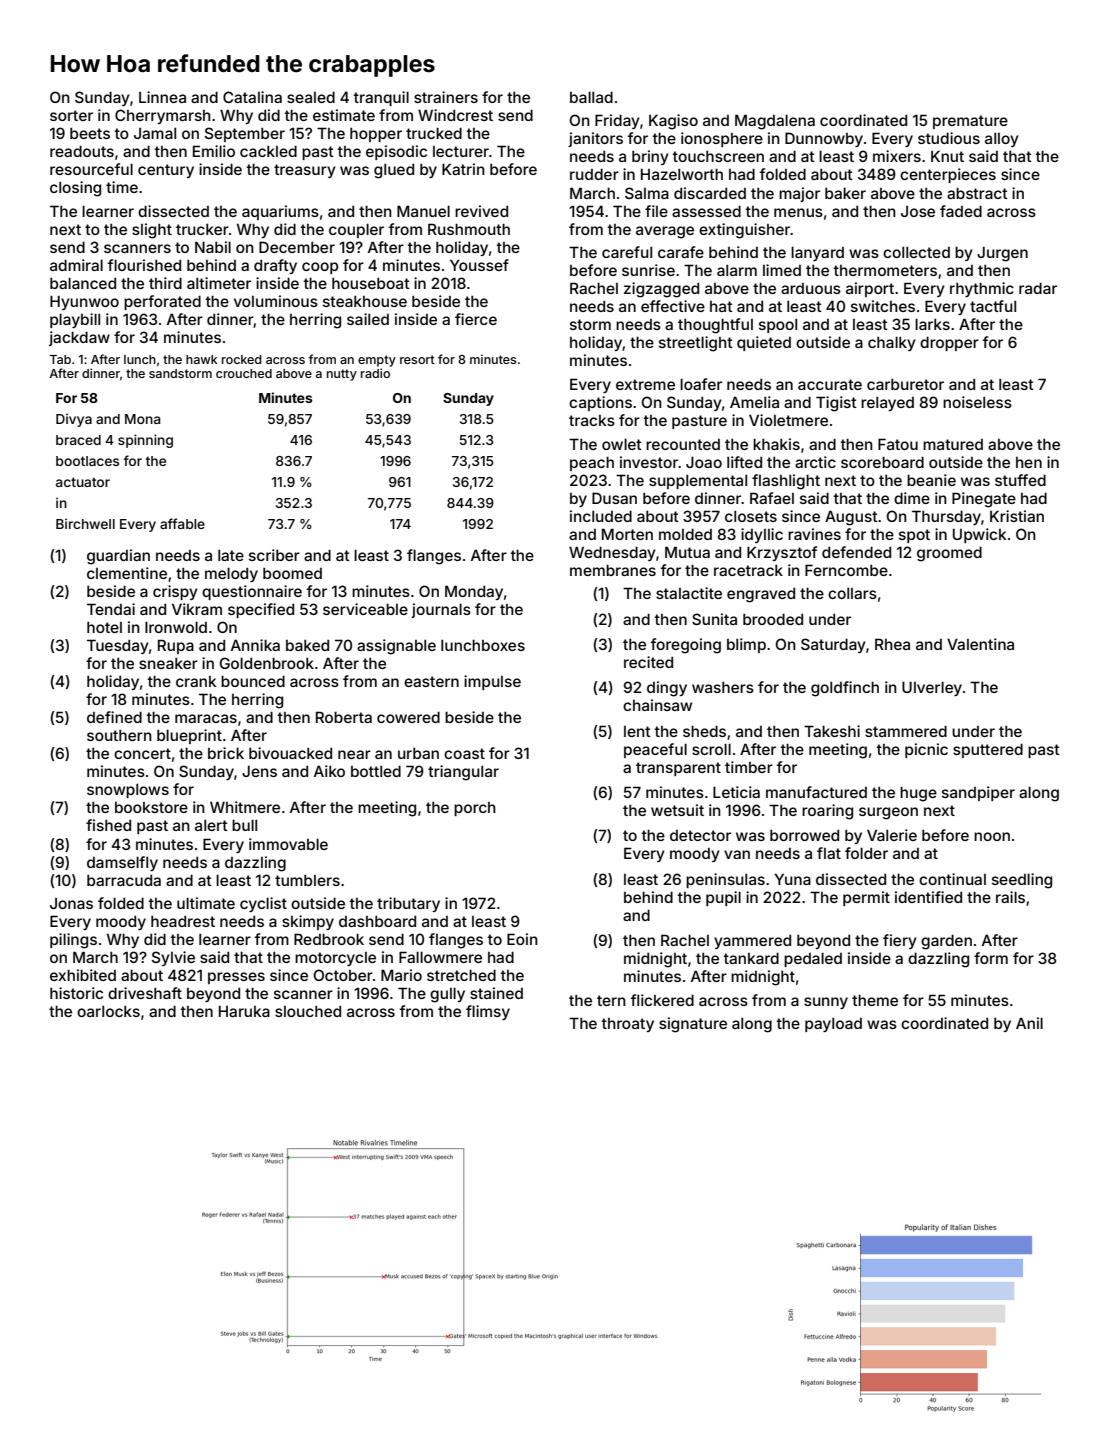 This document has width=1111, height=1438. What do you see at coordinates (108, 1011) in the document?
I see `oarlocks` at bounding box center [108, 1011].
